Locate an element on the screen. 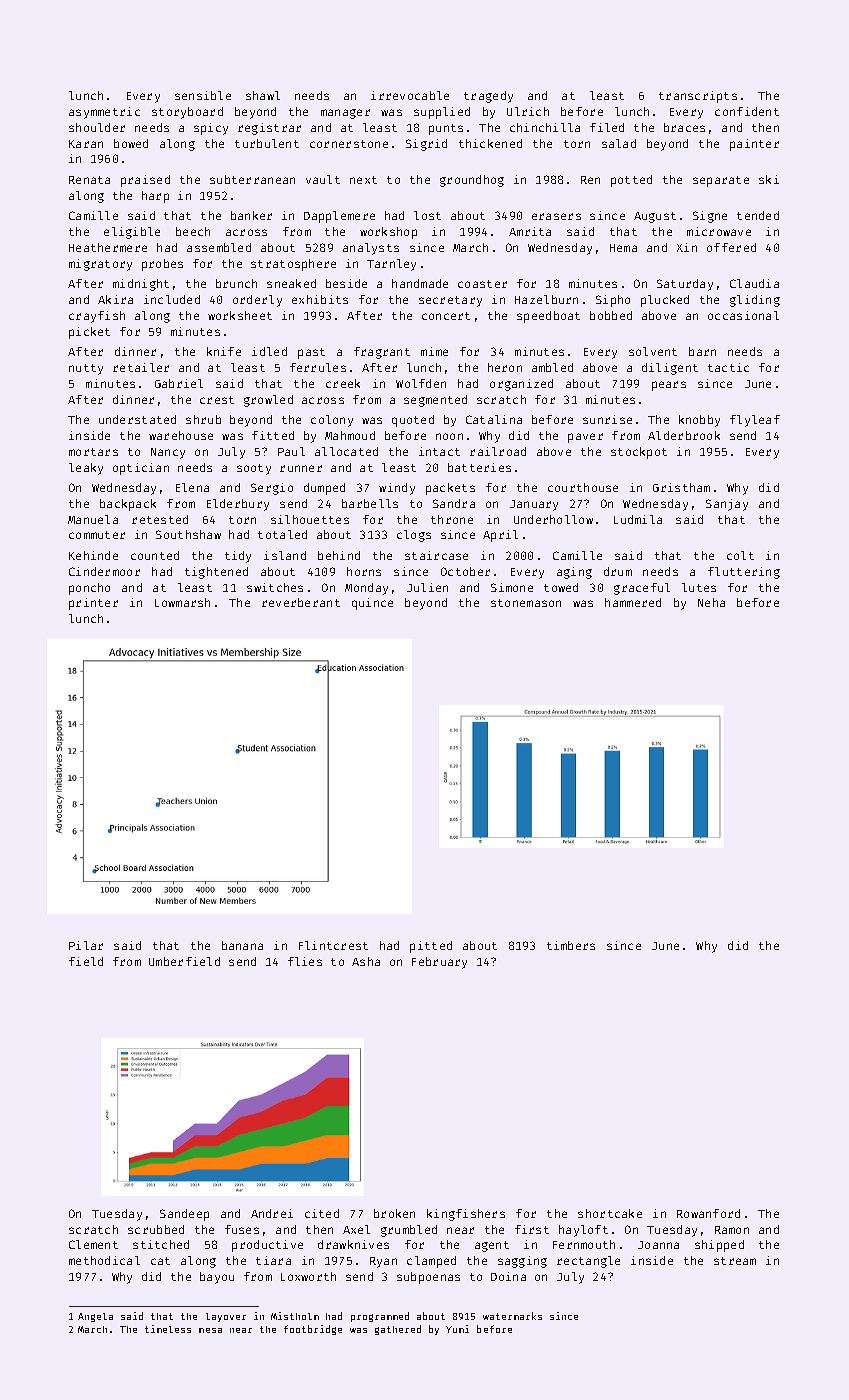  stream is located at coordinates (735, 1261).
